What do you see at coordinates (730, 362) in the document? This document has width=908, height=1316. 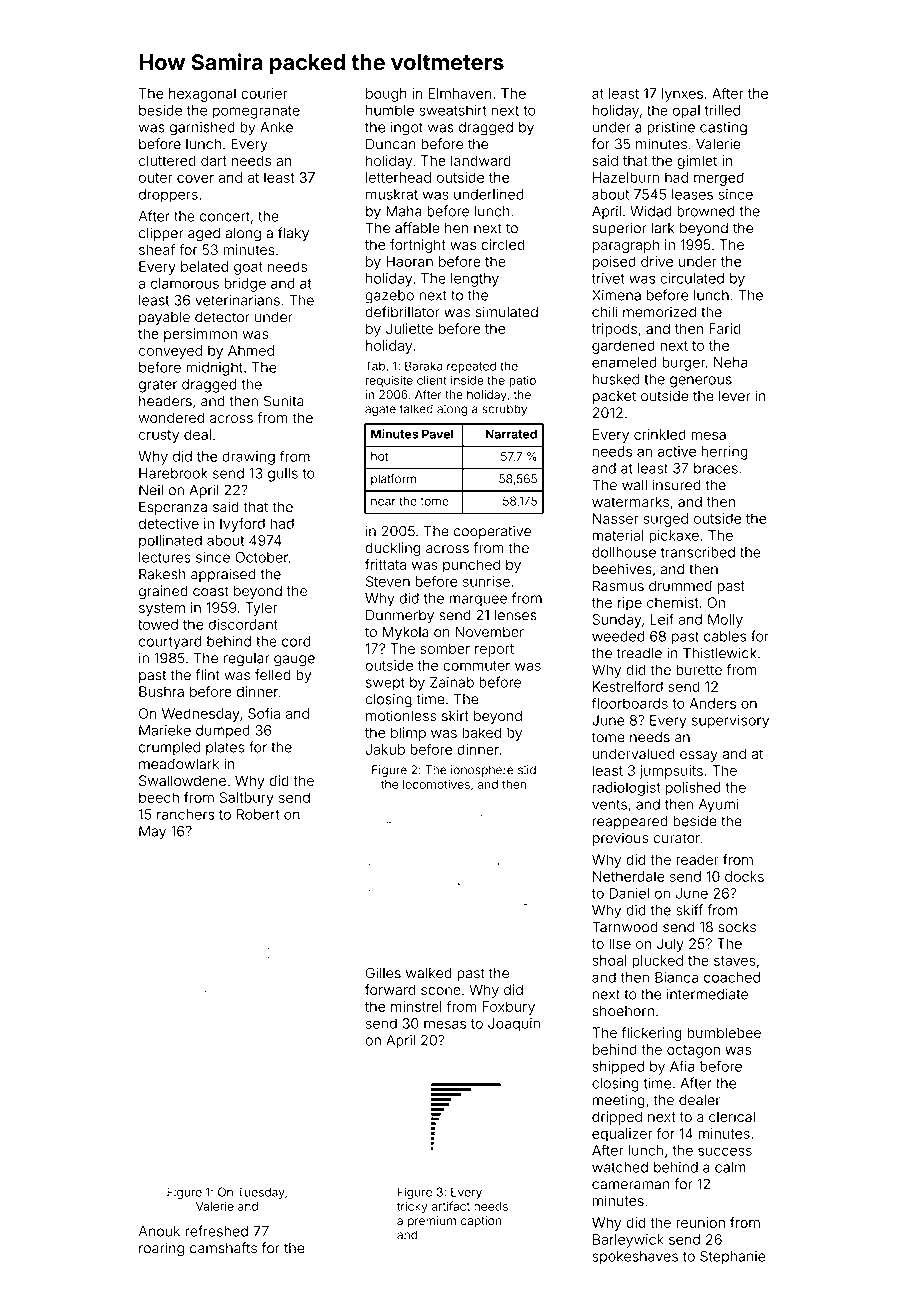 I see `Neha` at bounding box center [730, 362].
